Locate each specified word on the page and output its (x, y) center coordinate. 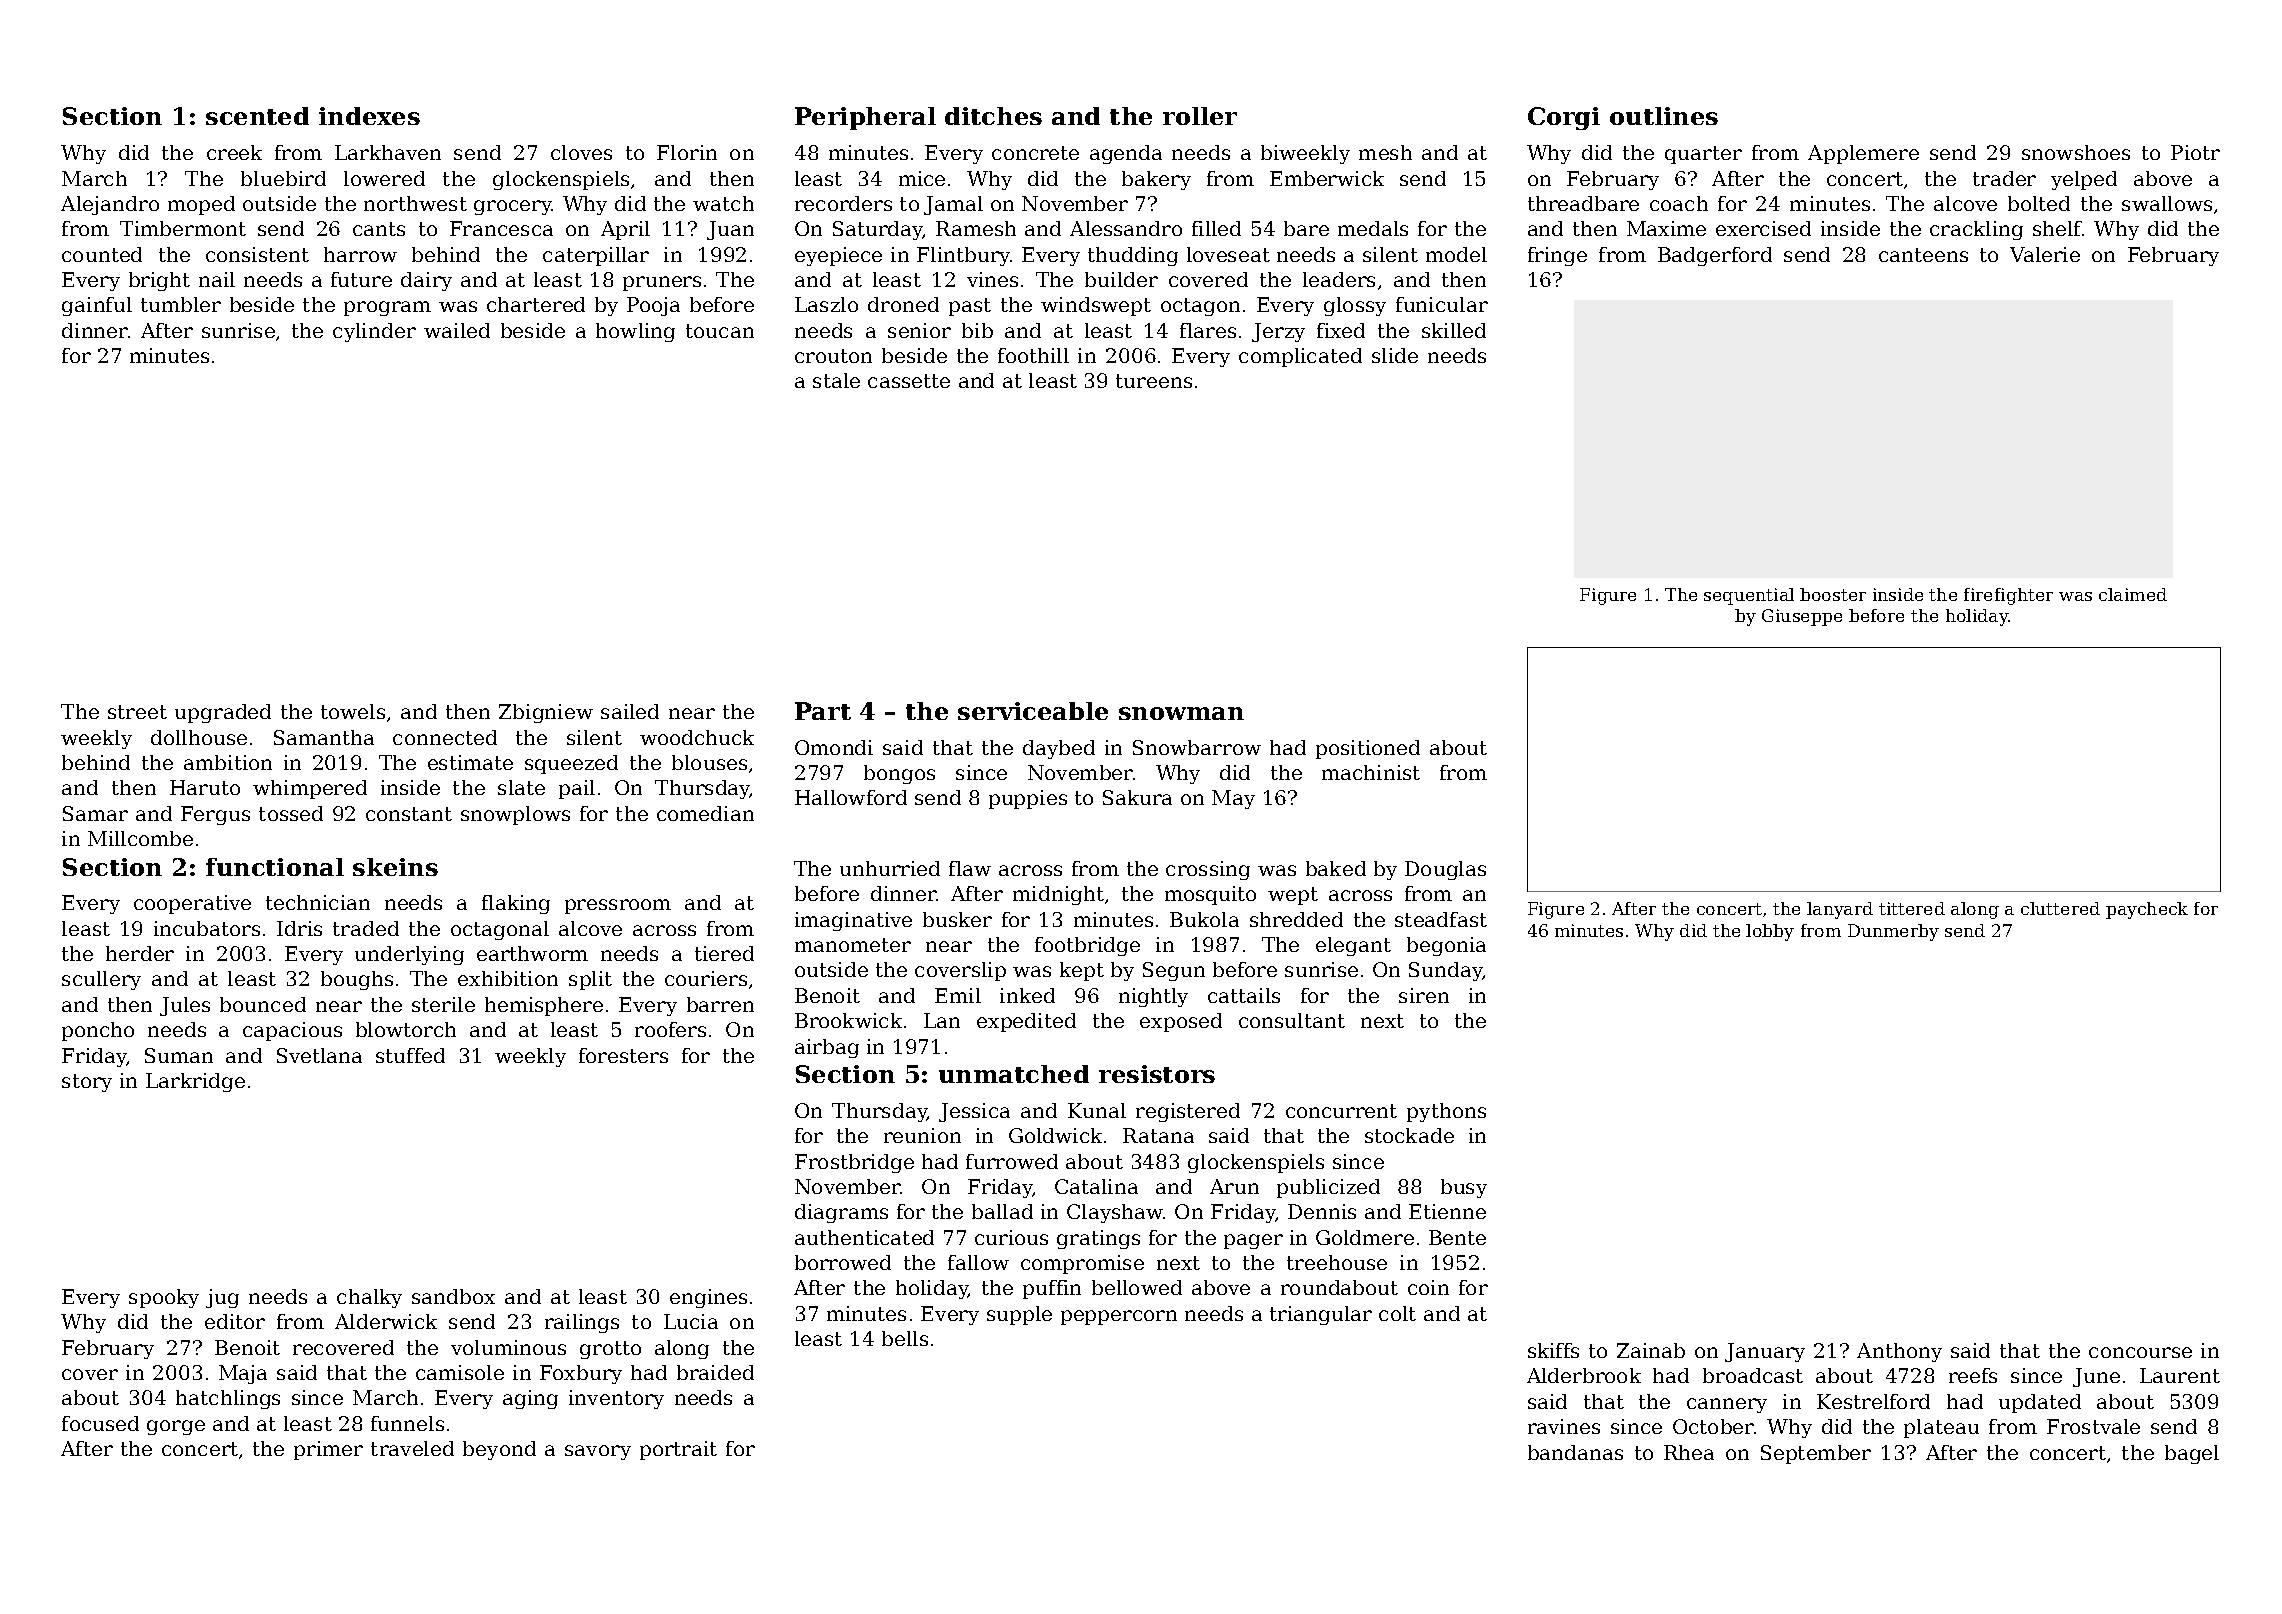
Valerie (2045, 254)
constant (409, 814)
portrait (678, 1450)
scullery (101, 980)
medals (1373, 228)
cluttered (2060, 908)
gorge (176, 1427)
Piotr (2195, 152)
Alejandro (110, 205)
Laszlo (826, 304)
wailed (457, 330)
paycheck (2147, 910)
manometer (853, 945)
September (1816, 1454)
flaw (970, 868)
